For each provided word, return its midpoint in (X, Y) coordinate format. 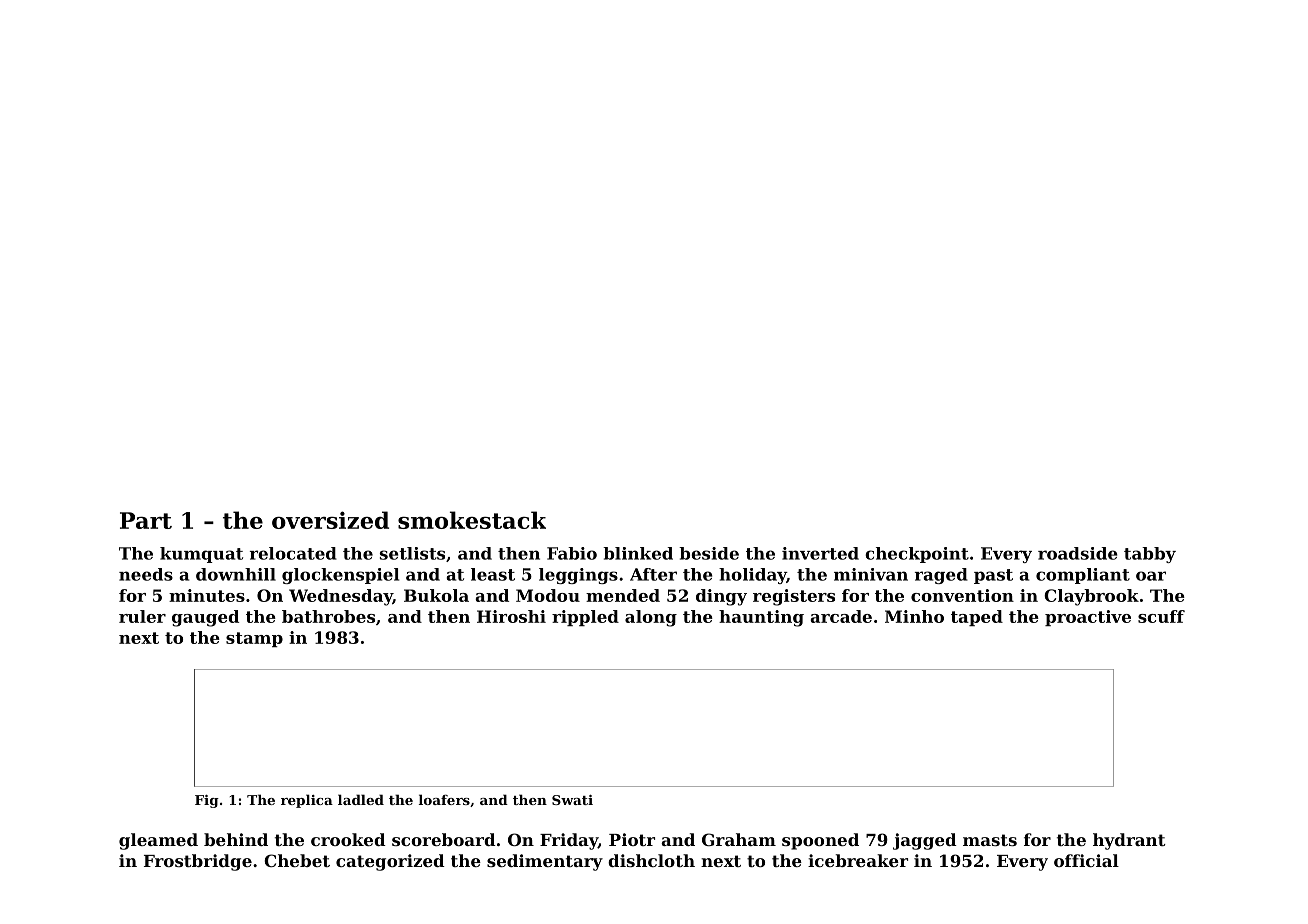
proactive (1088, 618)
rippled (585, 618)
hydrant (1129, 841)
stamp (254, 639)
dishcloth (651, 860)
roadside (1078, 553)
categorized (390, 862)
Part (146, 520)
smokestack (472, 520)
